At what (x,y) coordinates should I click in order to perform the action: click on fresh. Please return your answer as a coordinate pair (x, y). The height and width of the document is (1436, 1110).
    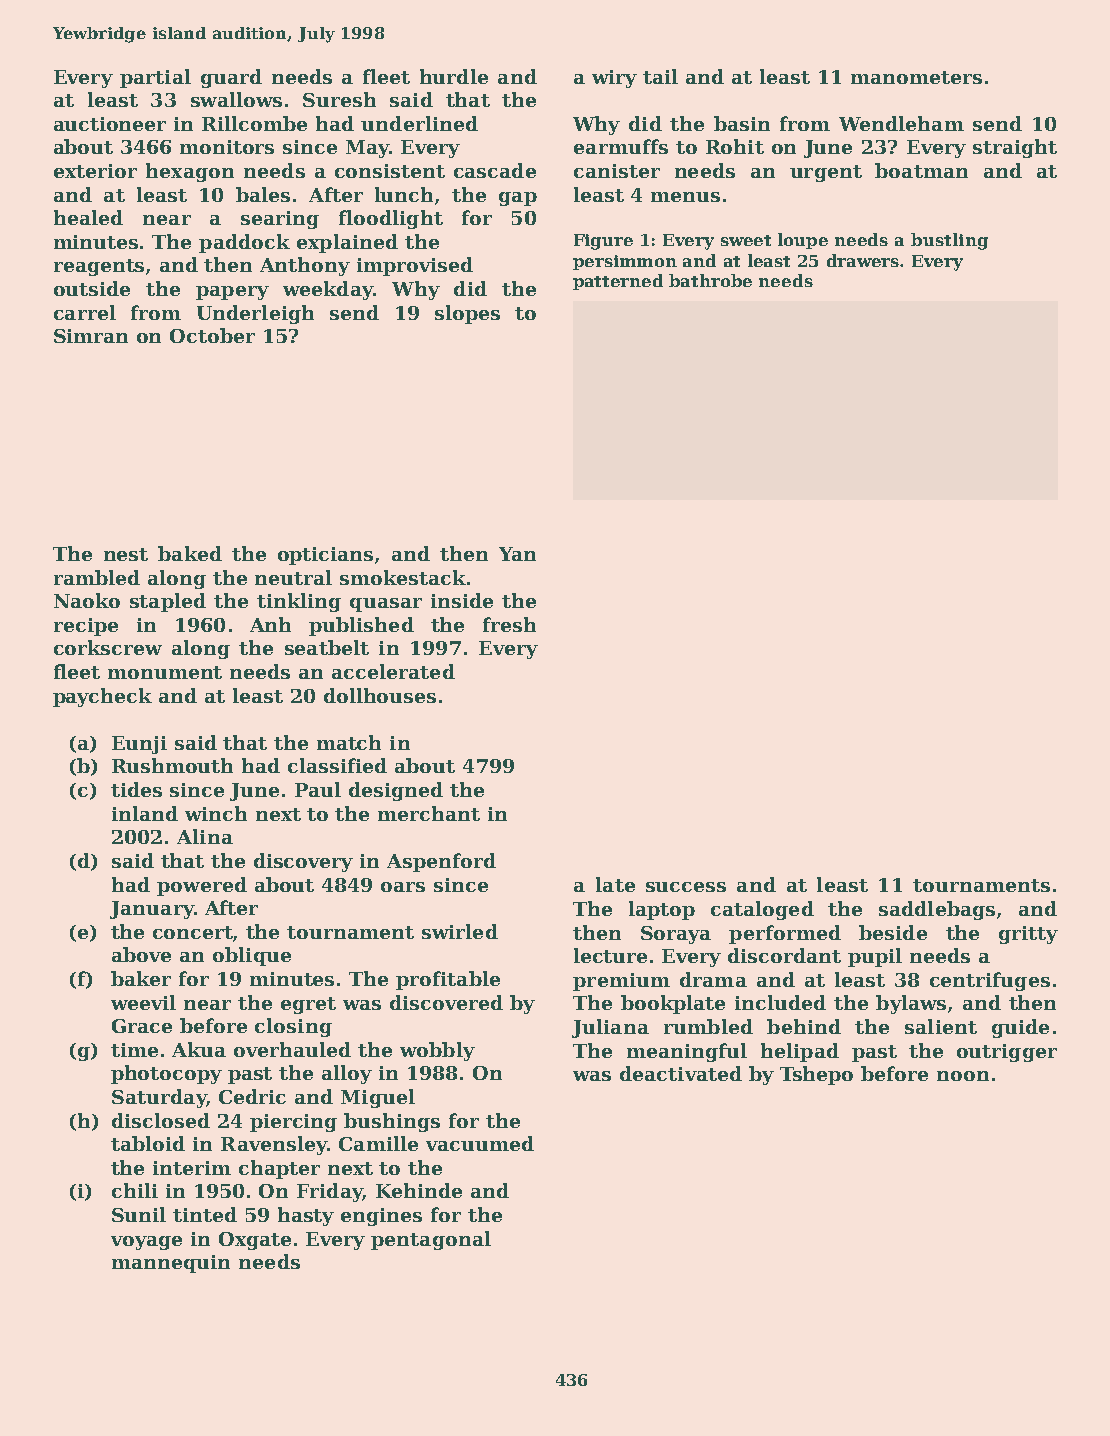
    Looking at the image, I should click on (509, 624).
